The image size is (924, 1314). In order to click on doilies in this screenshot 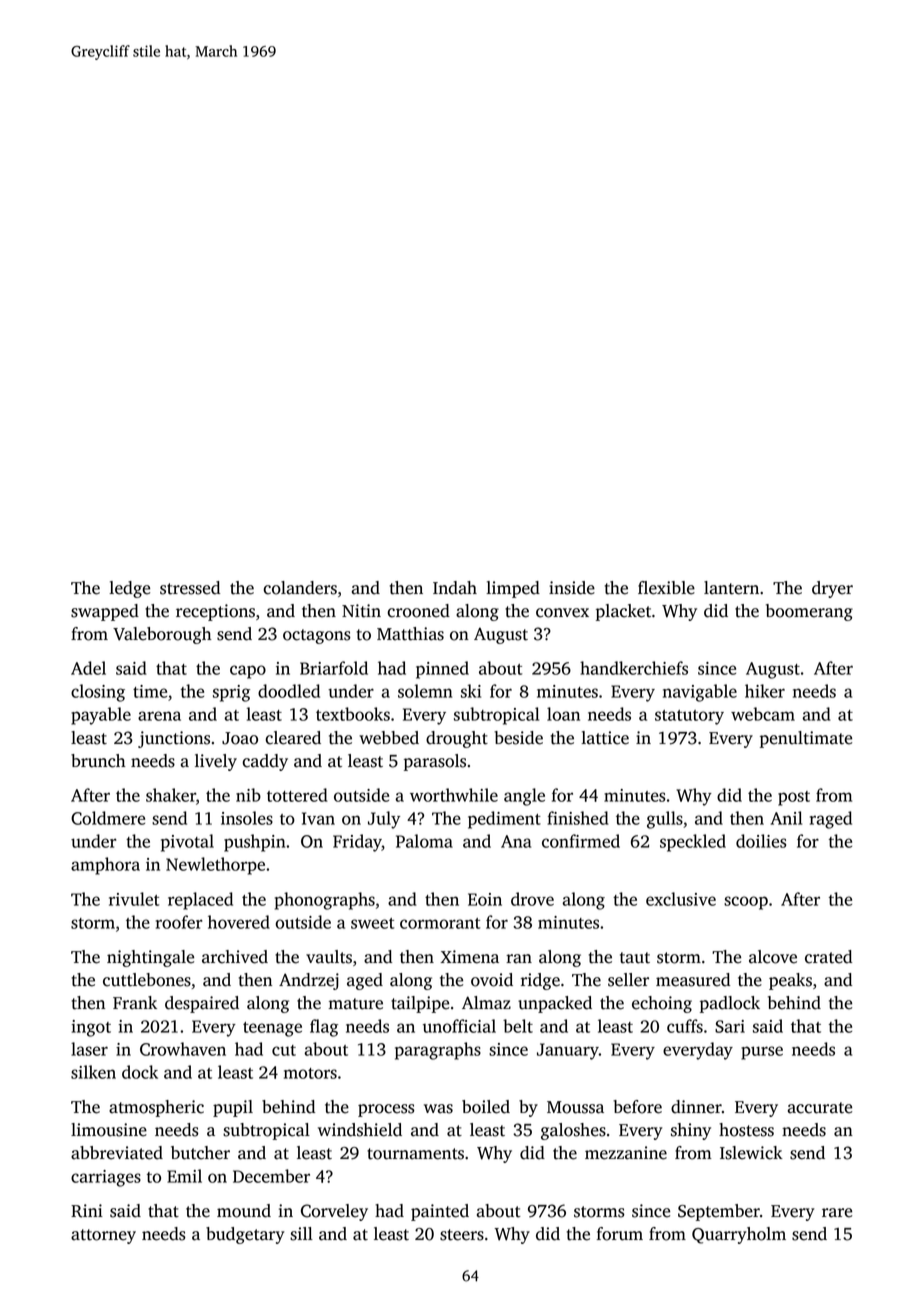, I will do `click(761, 841)`.
